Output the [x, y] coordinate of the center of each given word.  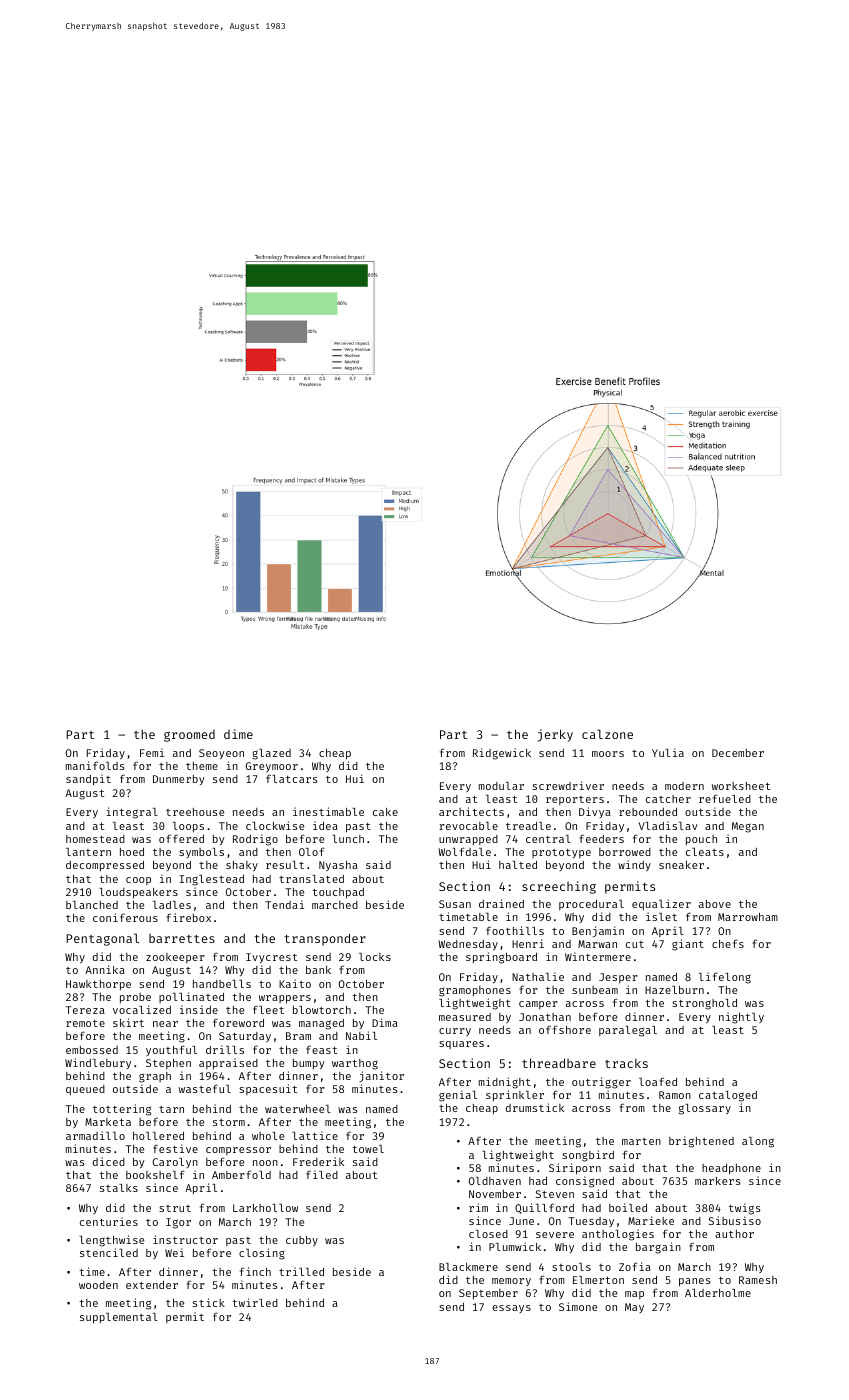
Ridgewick [502, 754]
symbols [201, 853]
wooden [98, 1285]
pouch [701, 840]
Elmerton [598, 1280]
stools [571, 1267]
